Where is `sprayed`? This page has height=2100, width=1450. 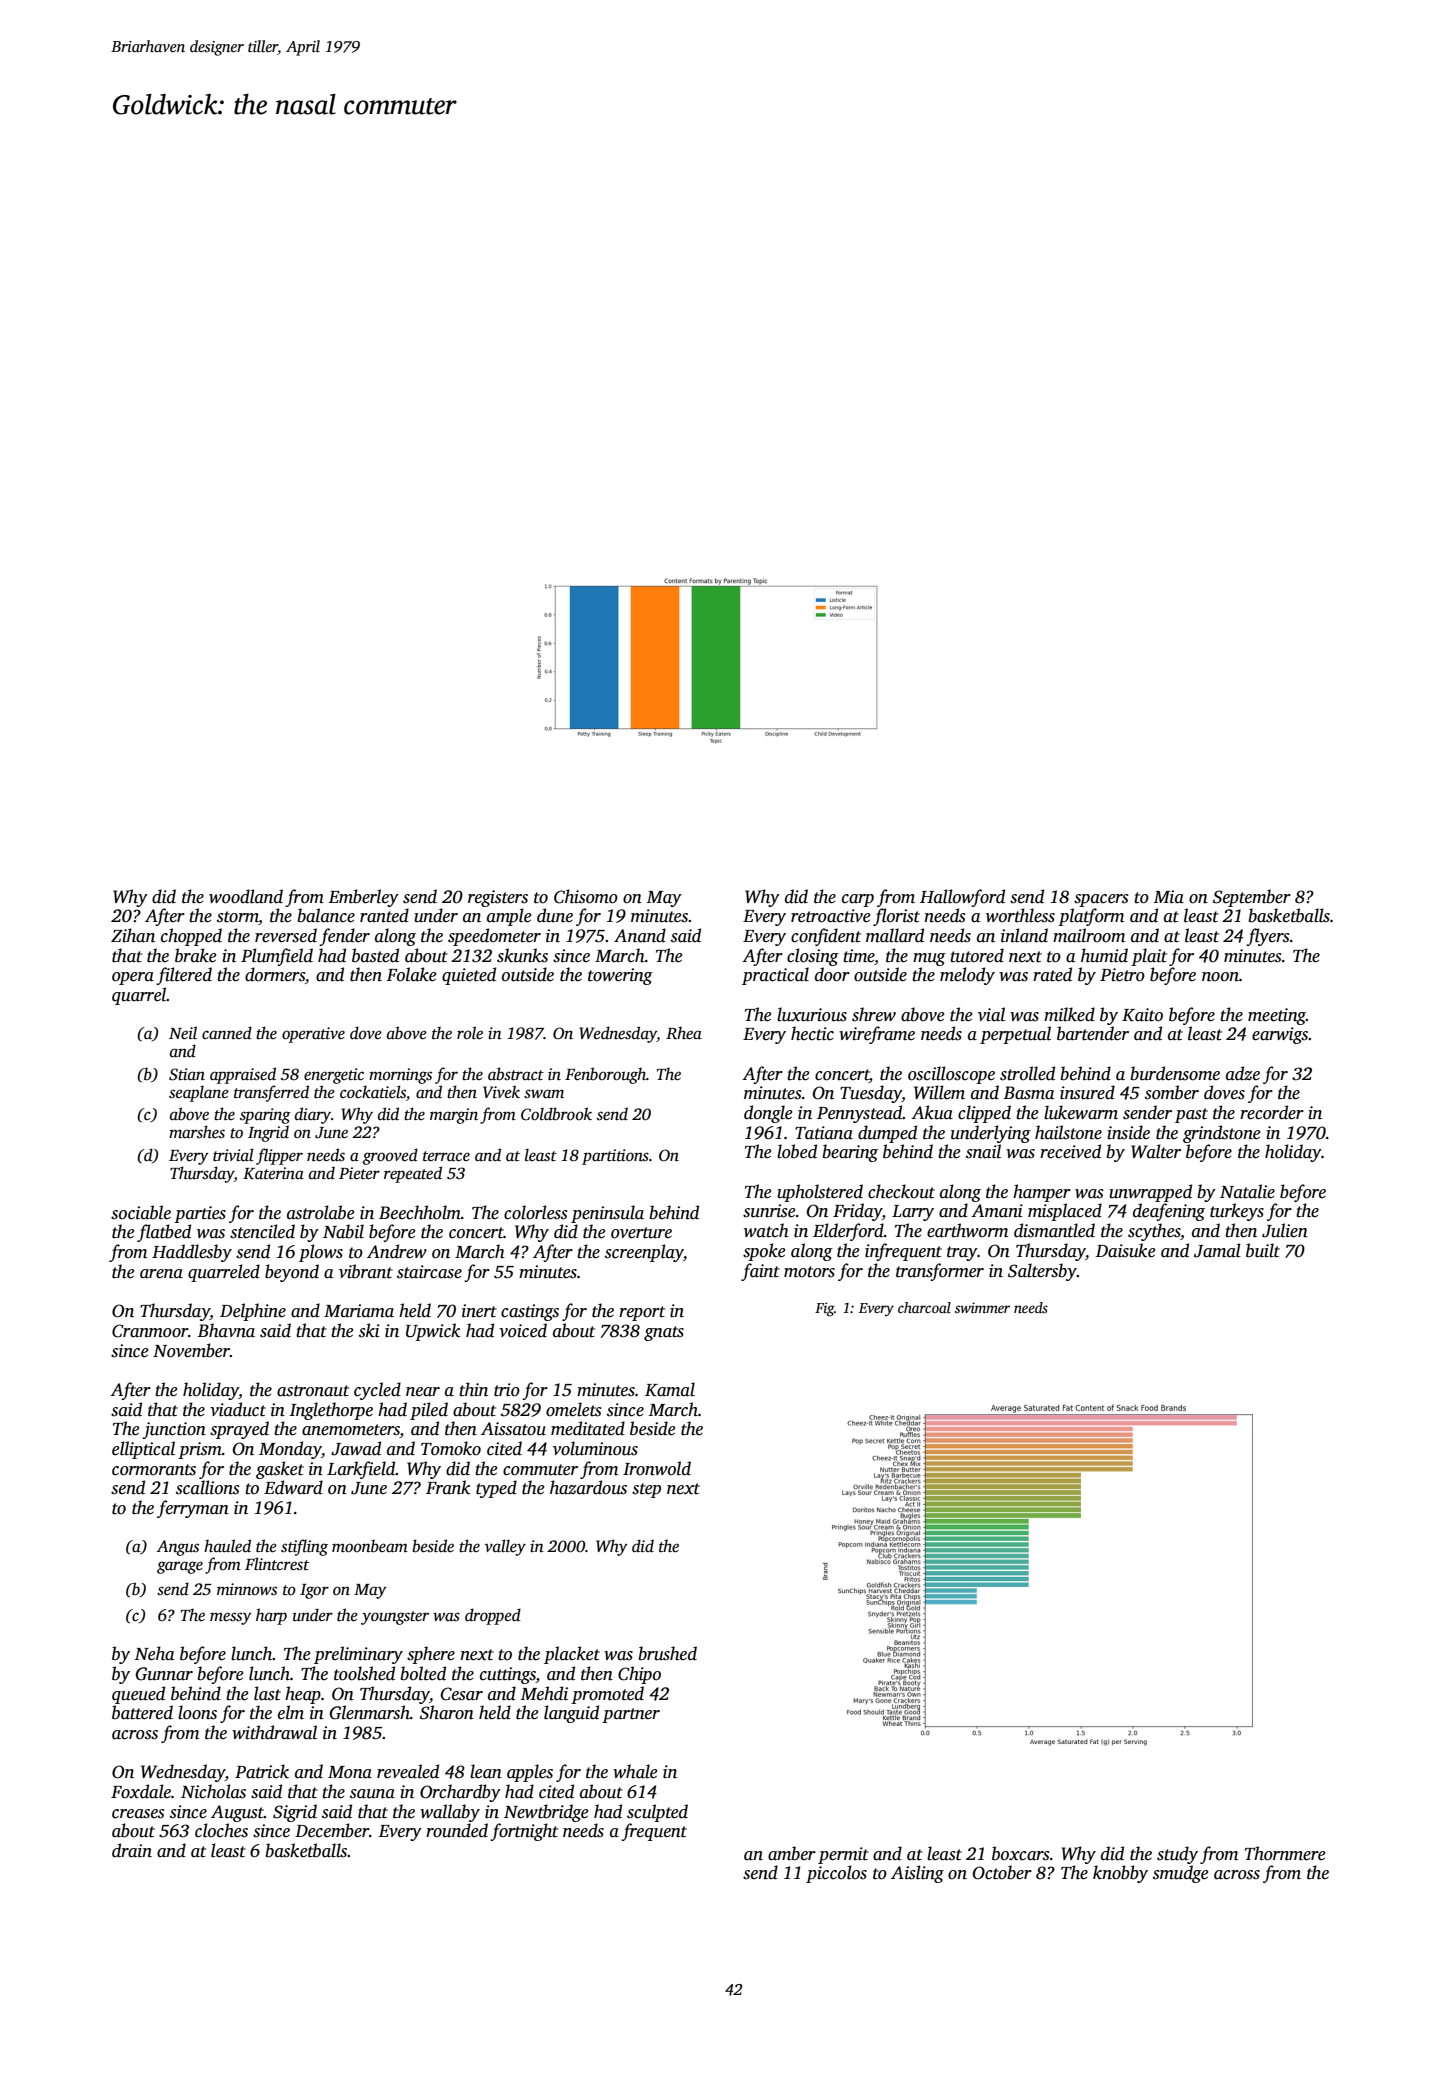 sprayed is located at coordinates (239, 1430).
